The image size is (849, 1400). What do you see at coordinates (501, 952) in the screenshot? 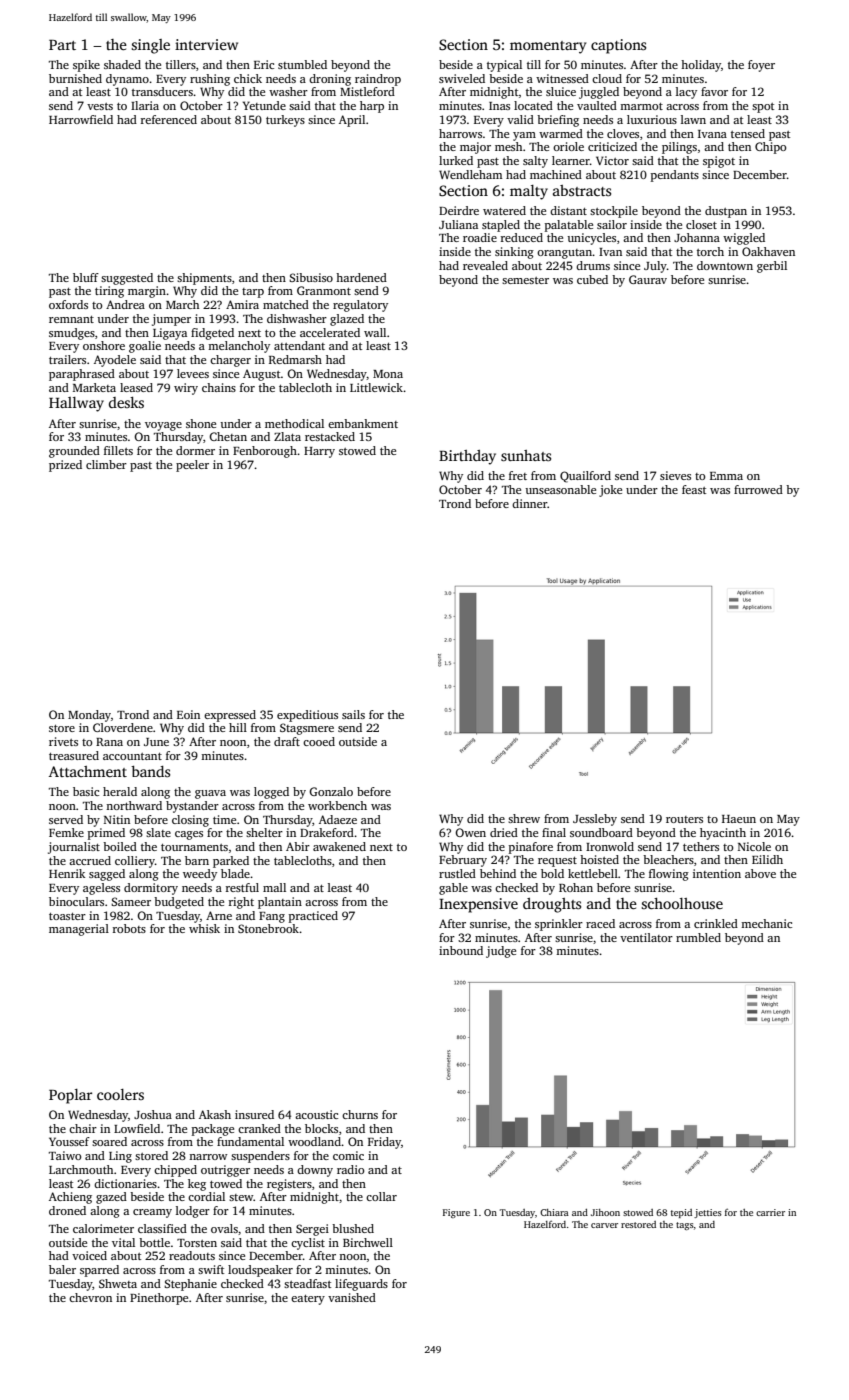
I see `judge` at bounding box center [501, 952].
